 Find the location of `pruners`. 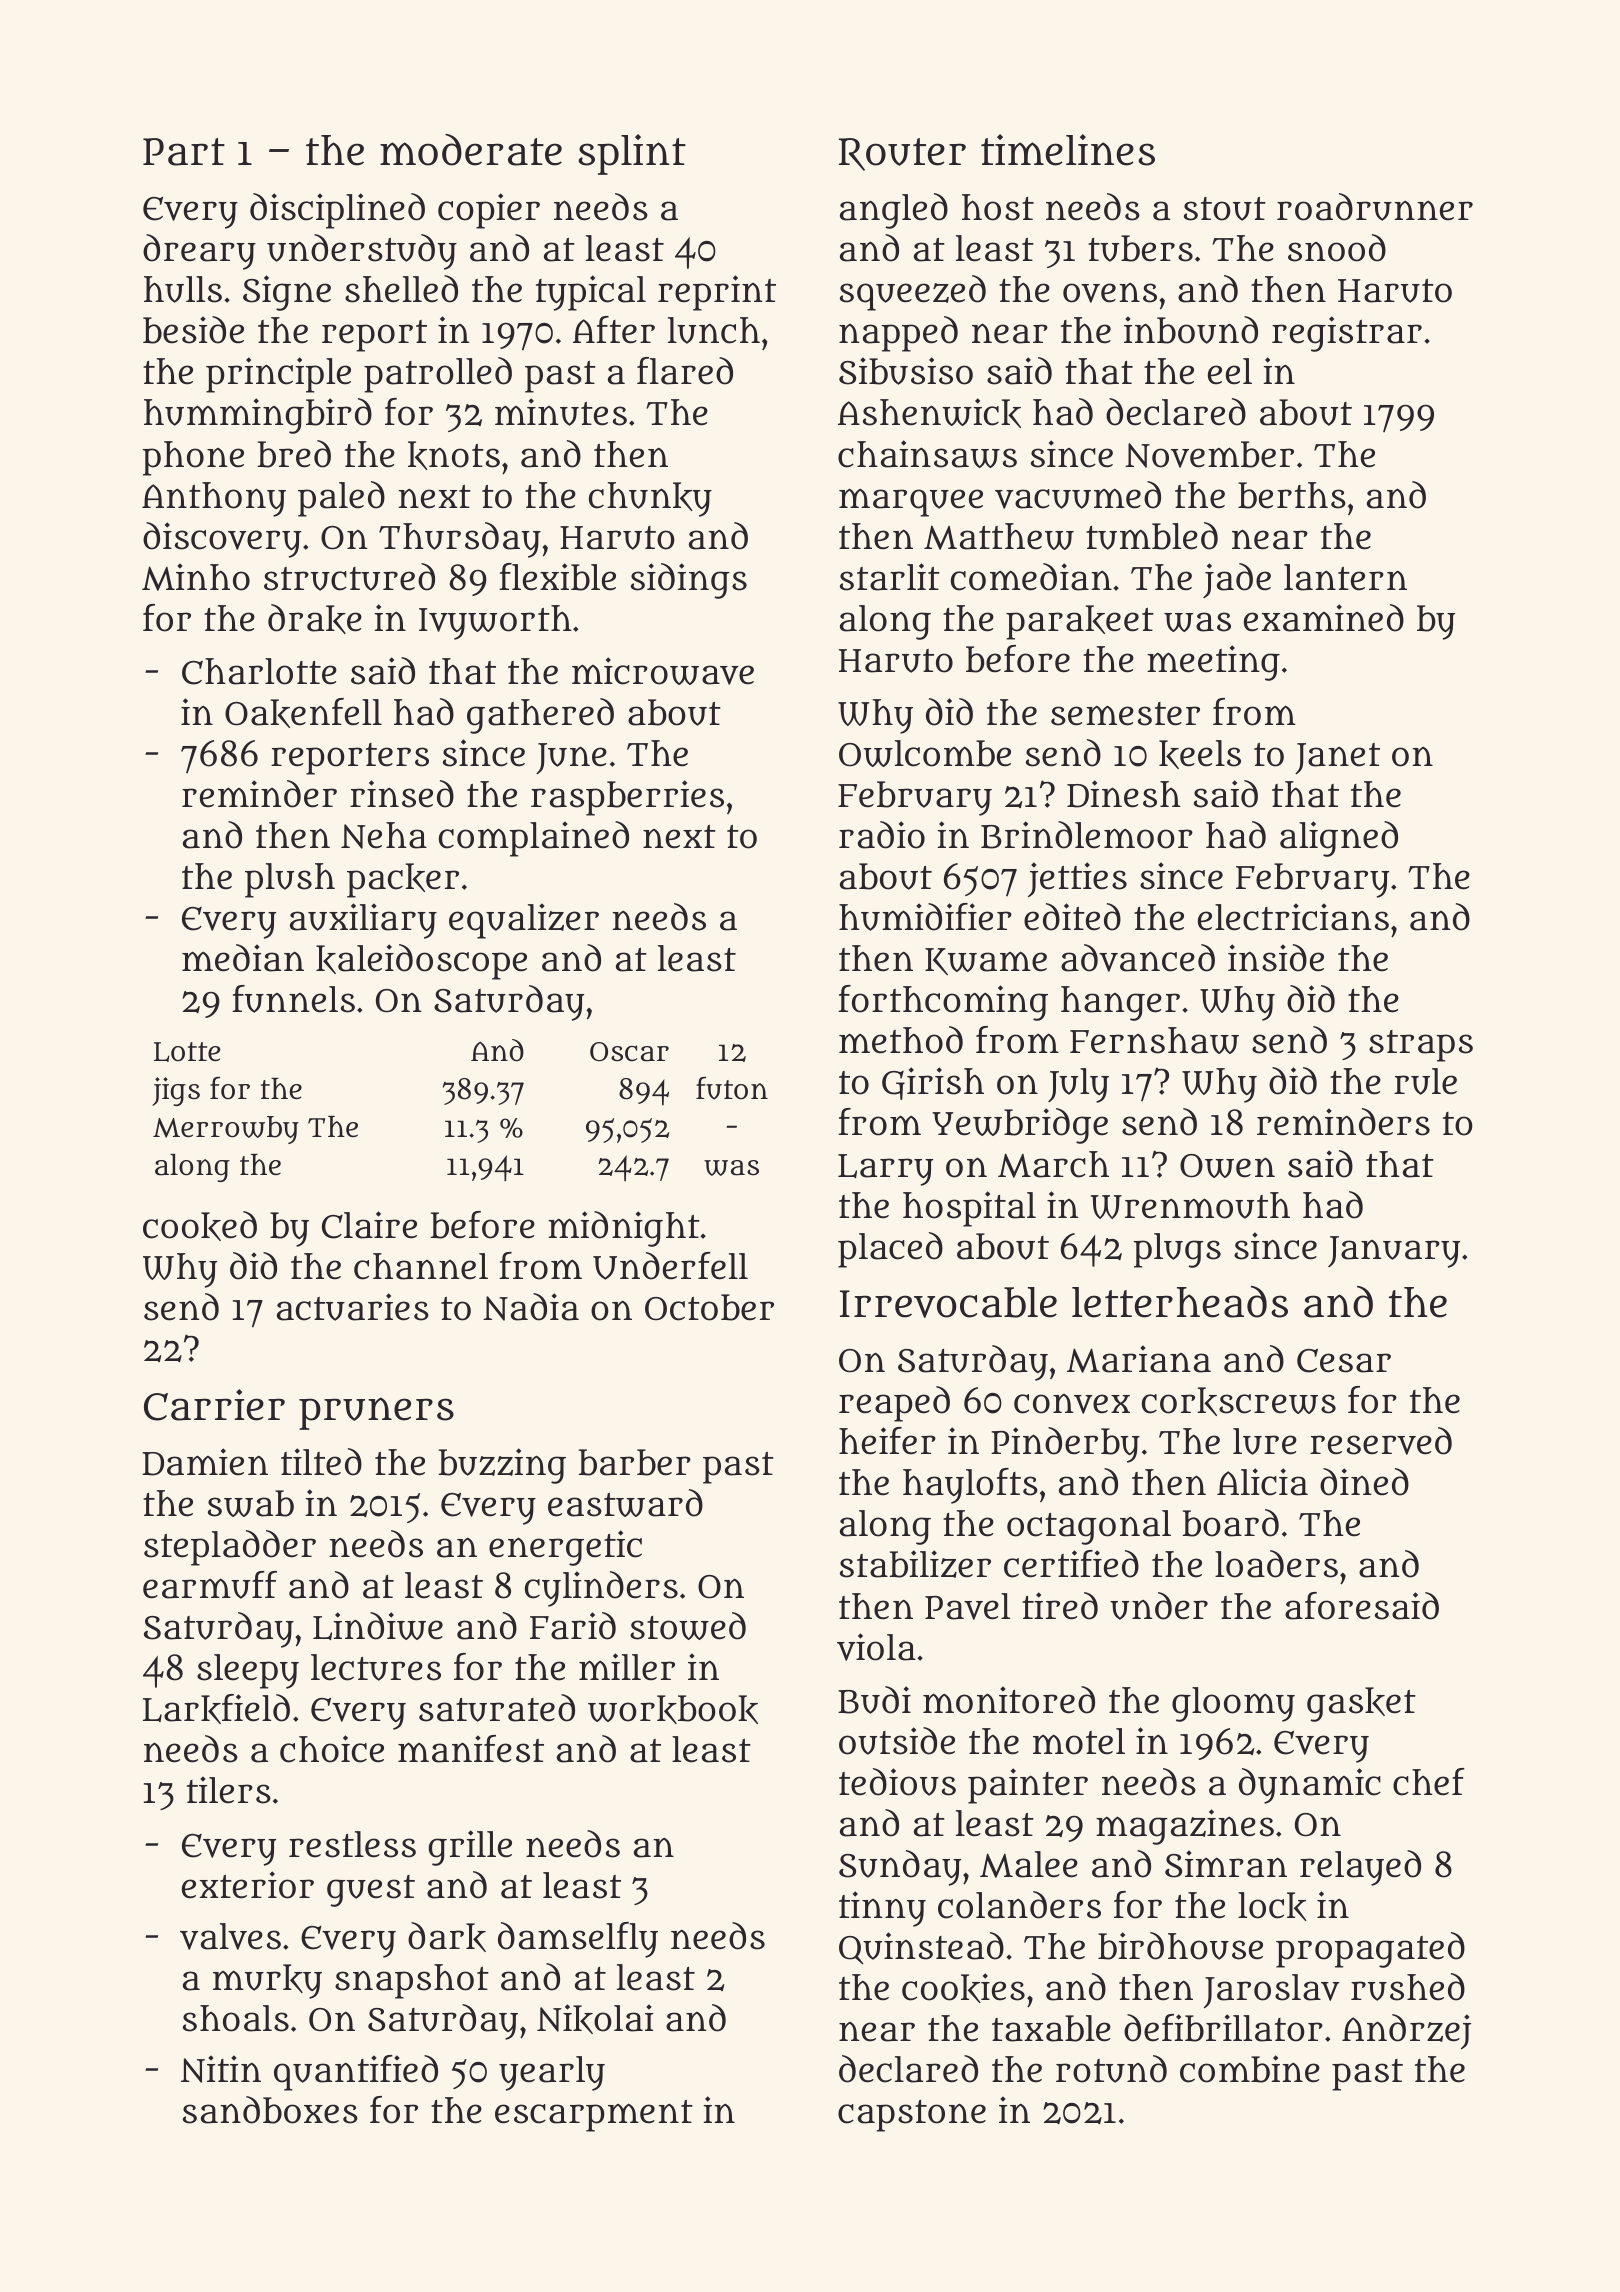

pruners is located at coordinates (376, 1413).
